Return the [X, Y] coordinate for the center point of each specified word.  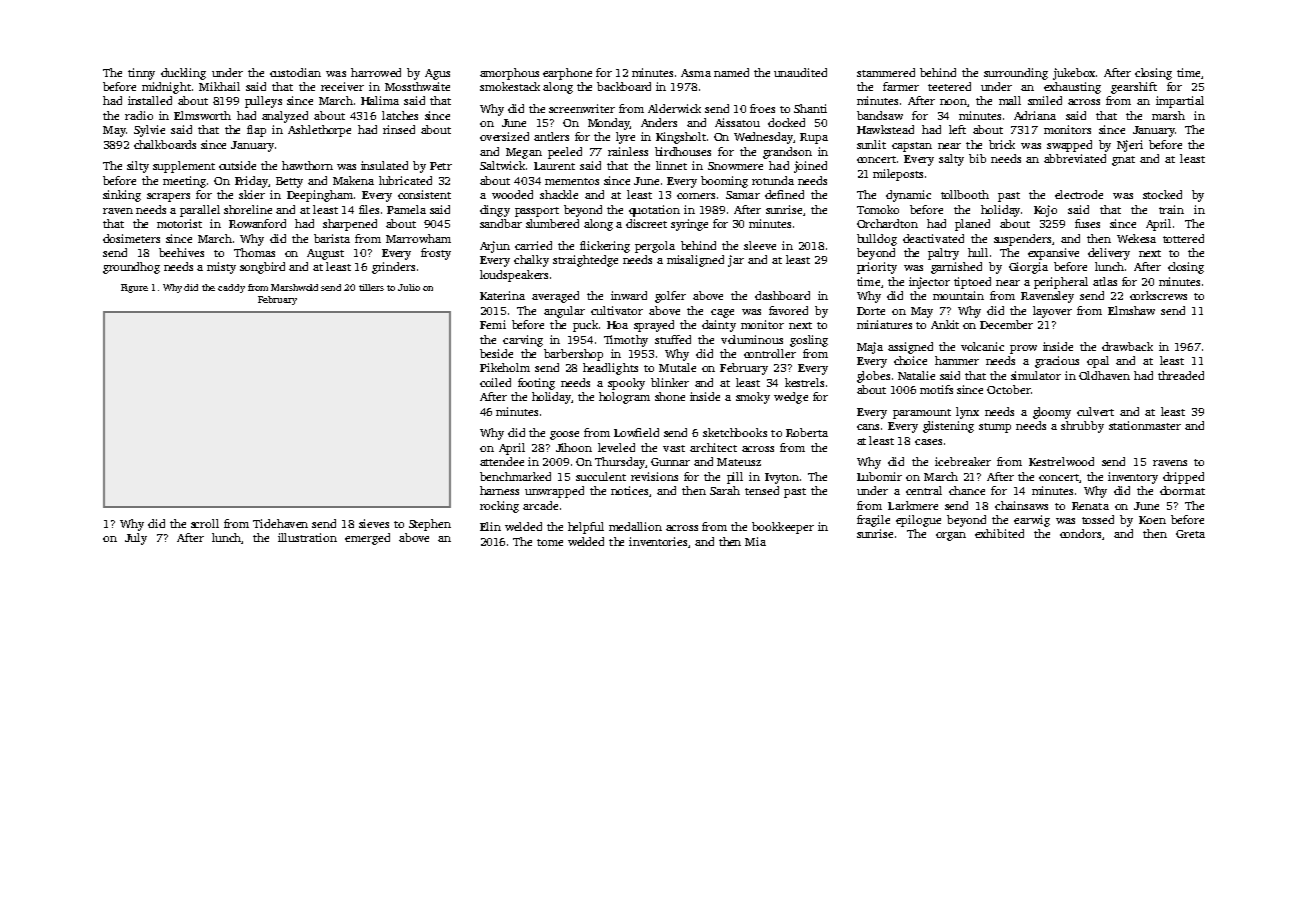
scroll [205, 523]
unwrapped [554, 492]
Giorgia [1028, 268]
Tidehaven [280, 523]
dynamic [908, 196]
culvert [1095, 411]
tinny [141, 74]
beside [496, 353]
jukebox [1074, 74]
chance [967, 490]
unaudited [800, 72]
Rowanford [257, 223]
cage [722, 313]
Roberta [807, 432]
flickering [605, 247]
